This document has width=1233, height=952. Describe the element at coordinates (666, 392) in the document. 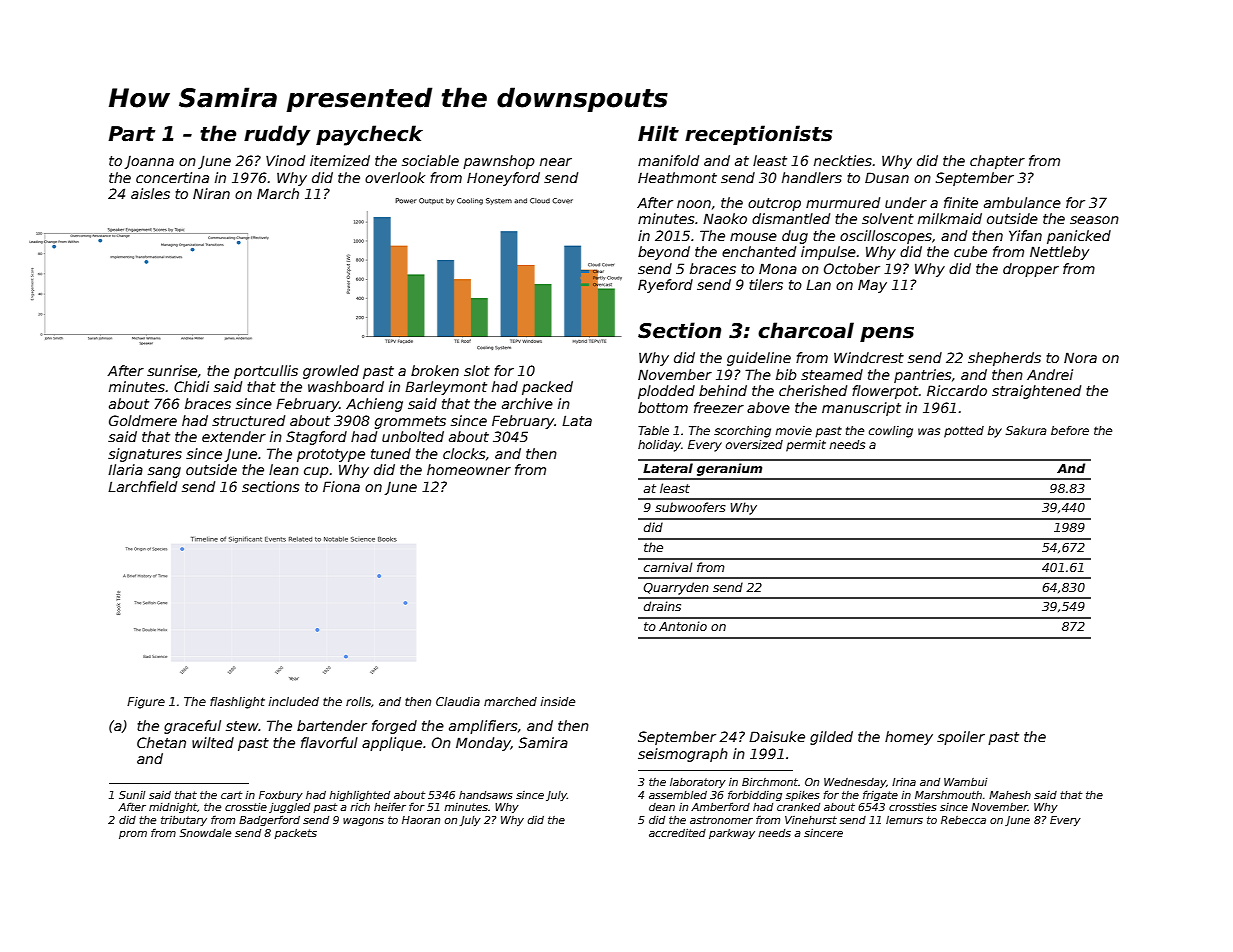

I see `plodded` at that location.
